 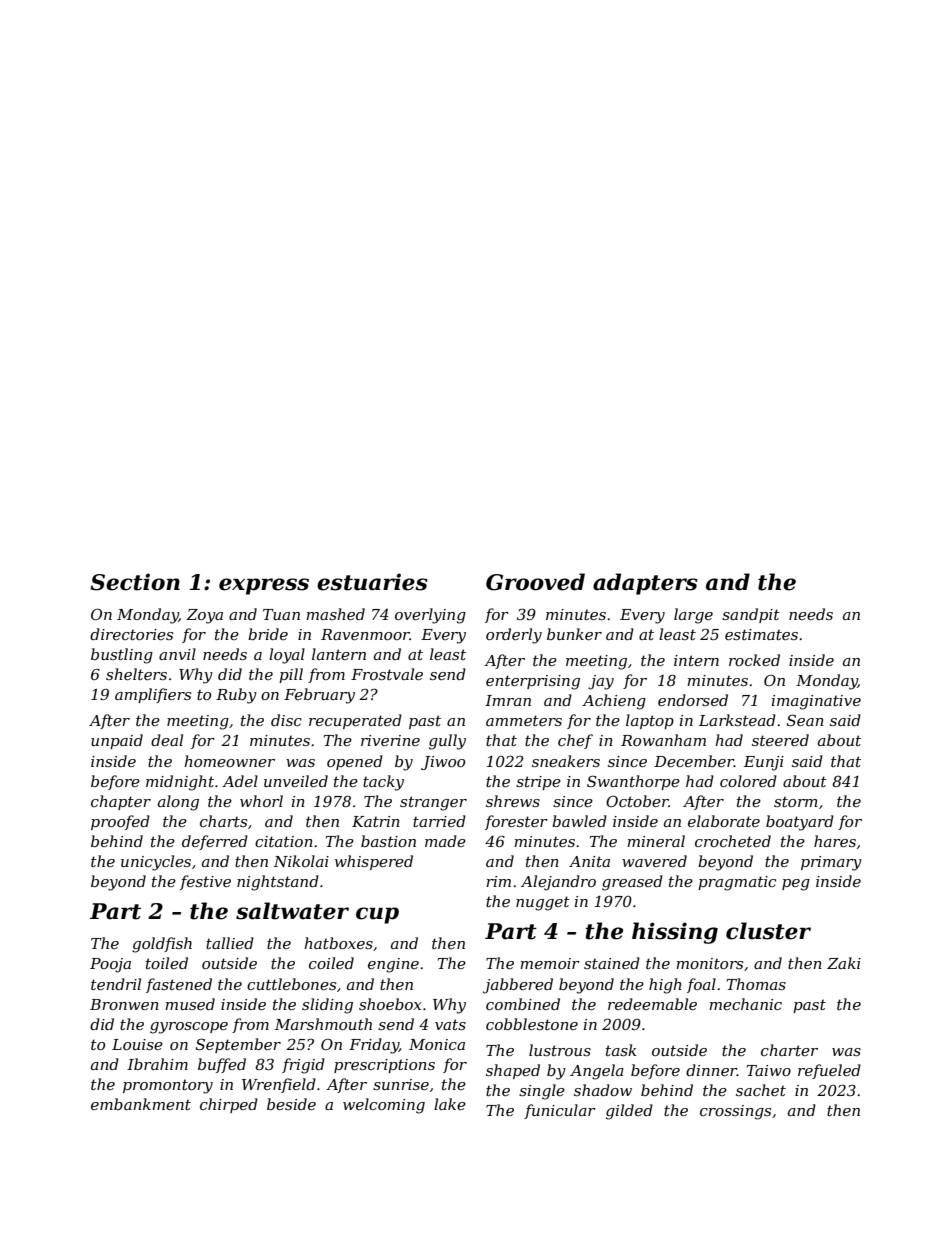 I want to click on rocked, so click(x=754, y=660).
